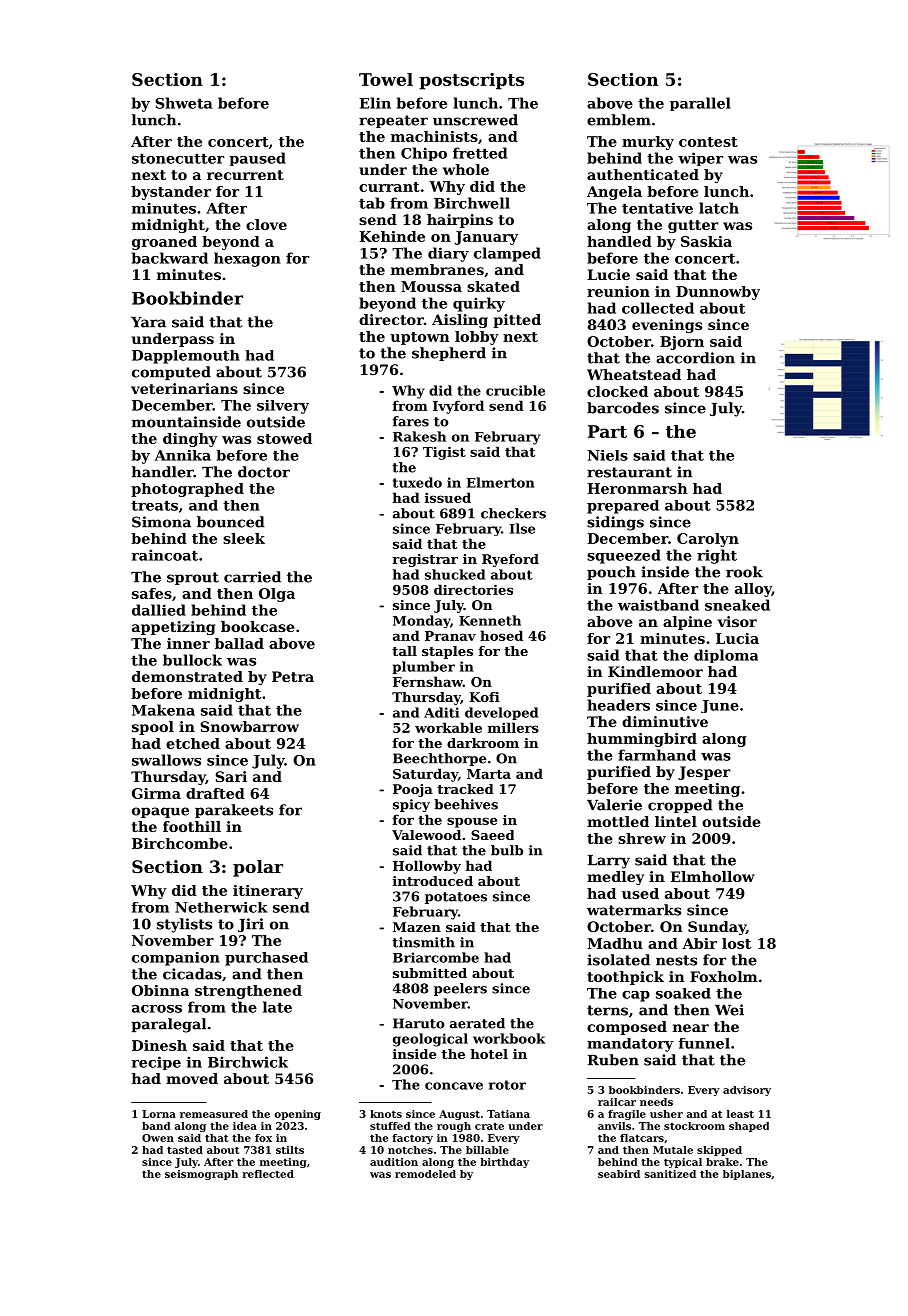 The width and height of the screenshot is (908, 1316). What do you see at coordinates (657, 208) in the screenshot?
I see `tentative` at bounding box center [657, 208].
